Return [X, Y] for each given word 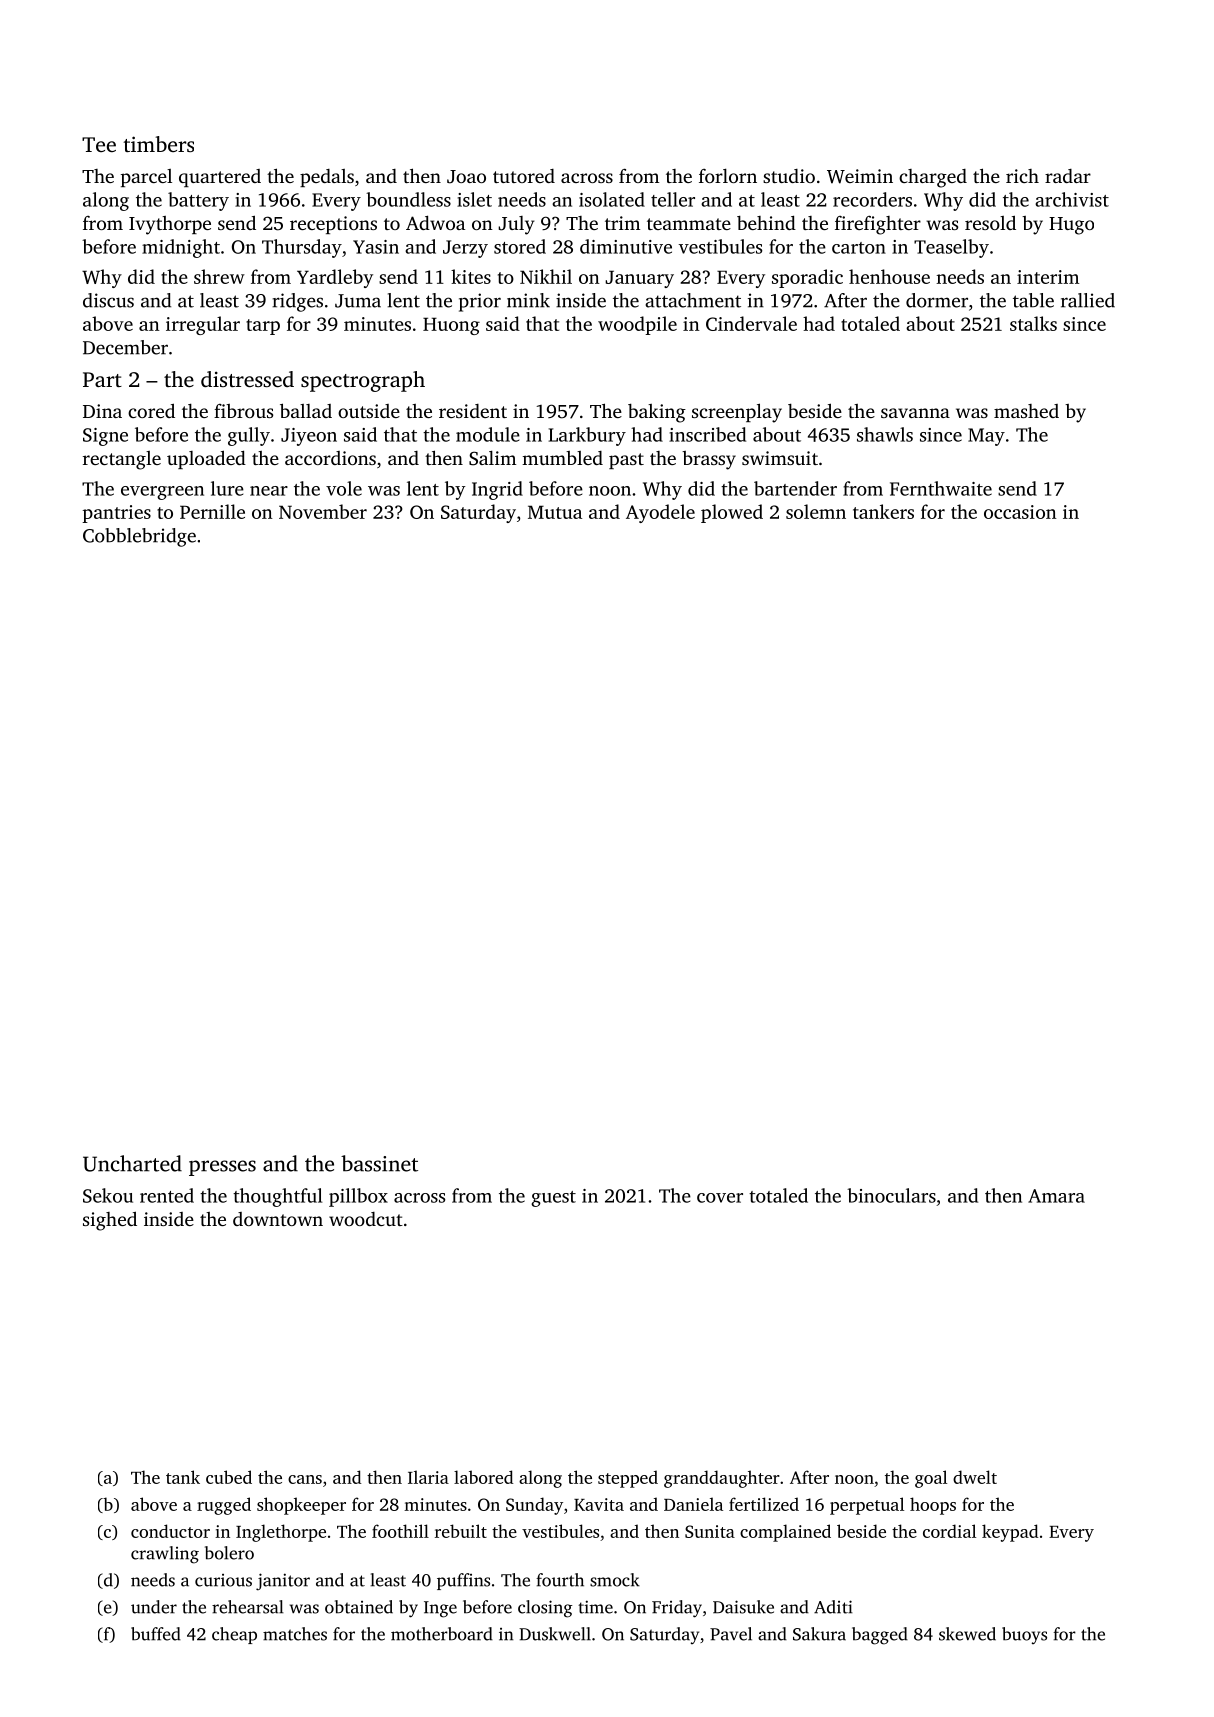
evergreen [162, 493]
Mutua [555, 512]
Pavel [731, 1634]
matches [295, 1634]
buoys [1024, 1635]
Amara [1056, 1196]
